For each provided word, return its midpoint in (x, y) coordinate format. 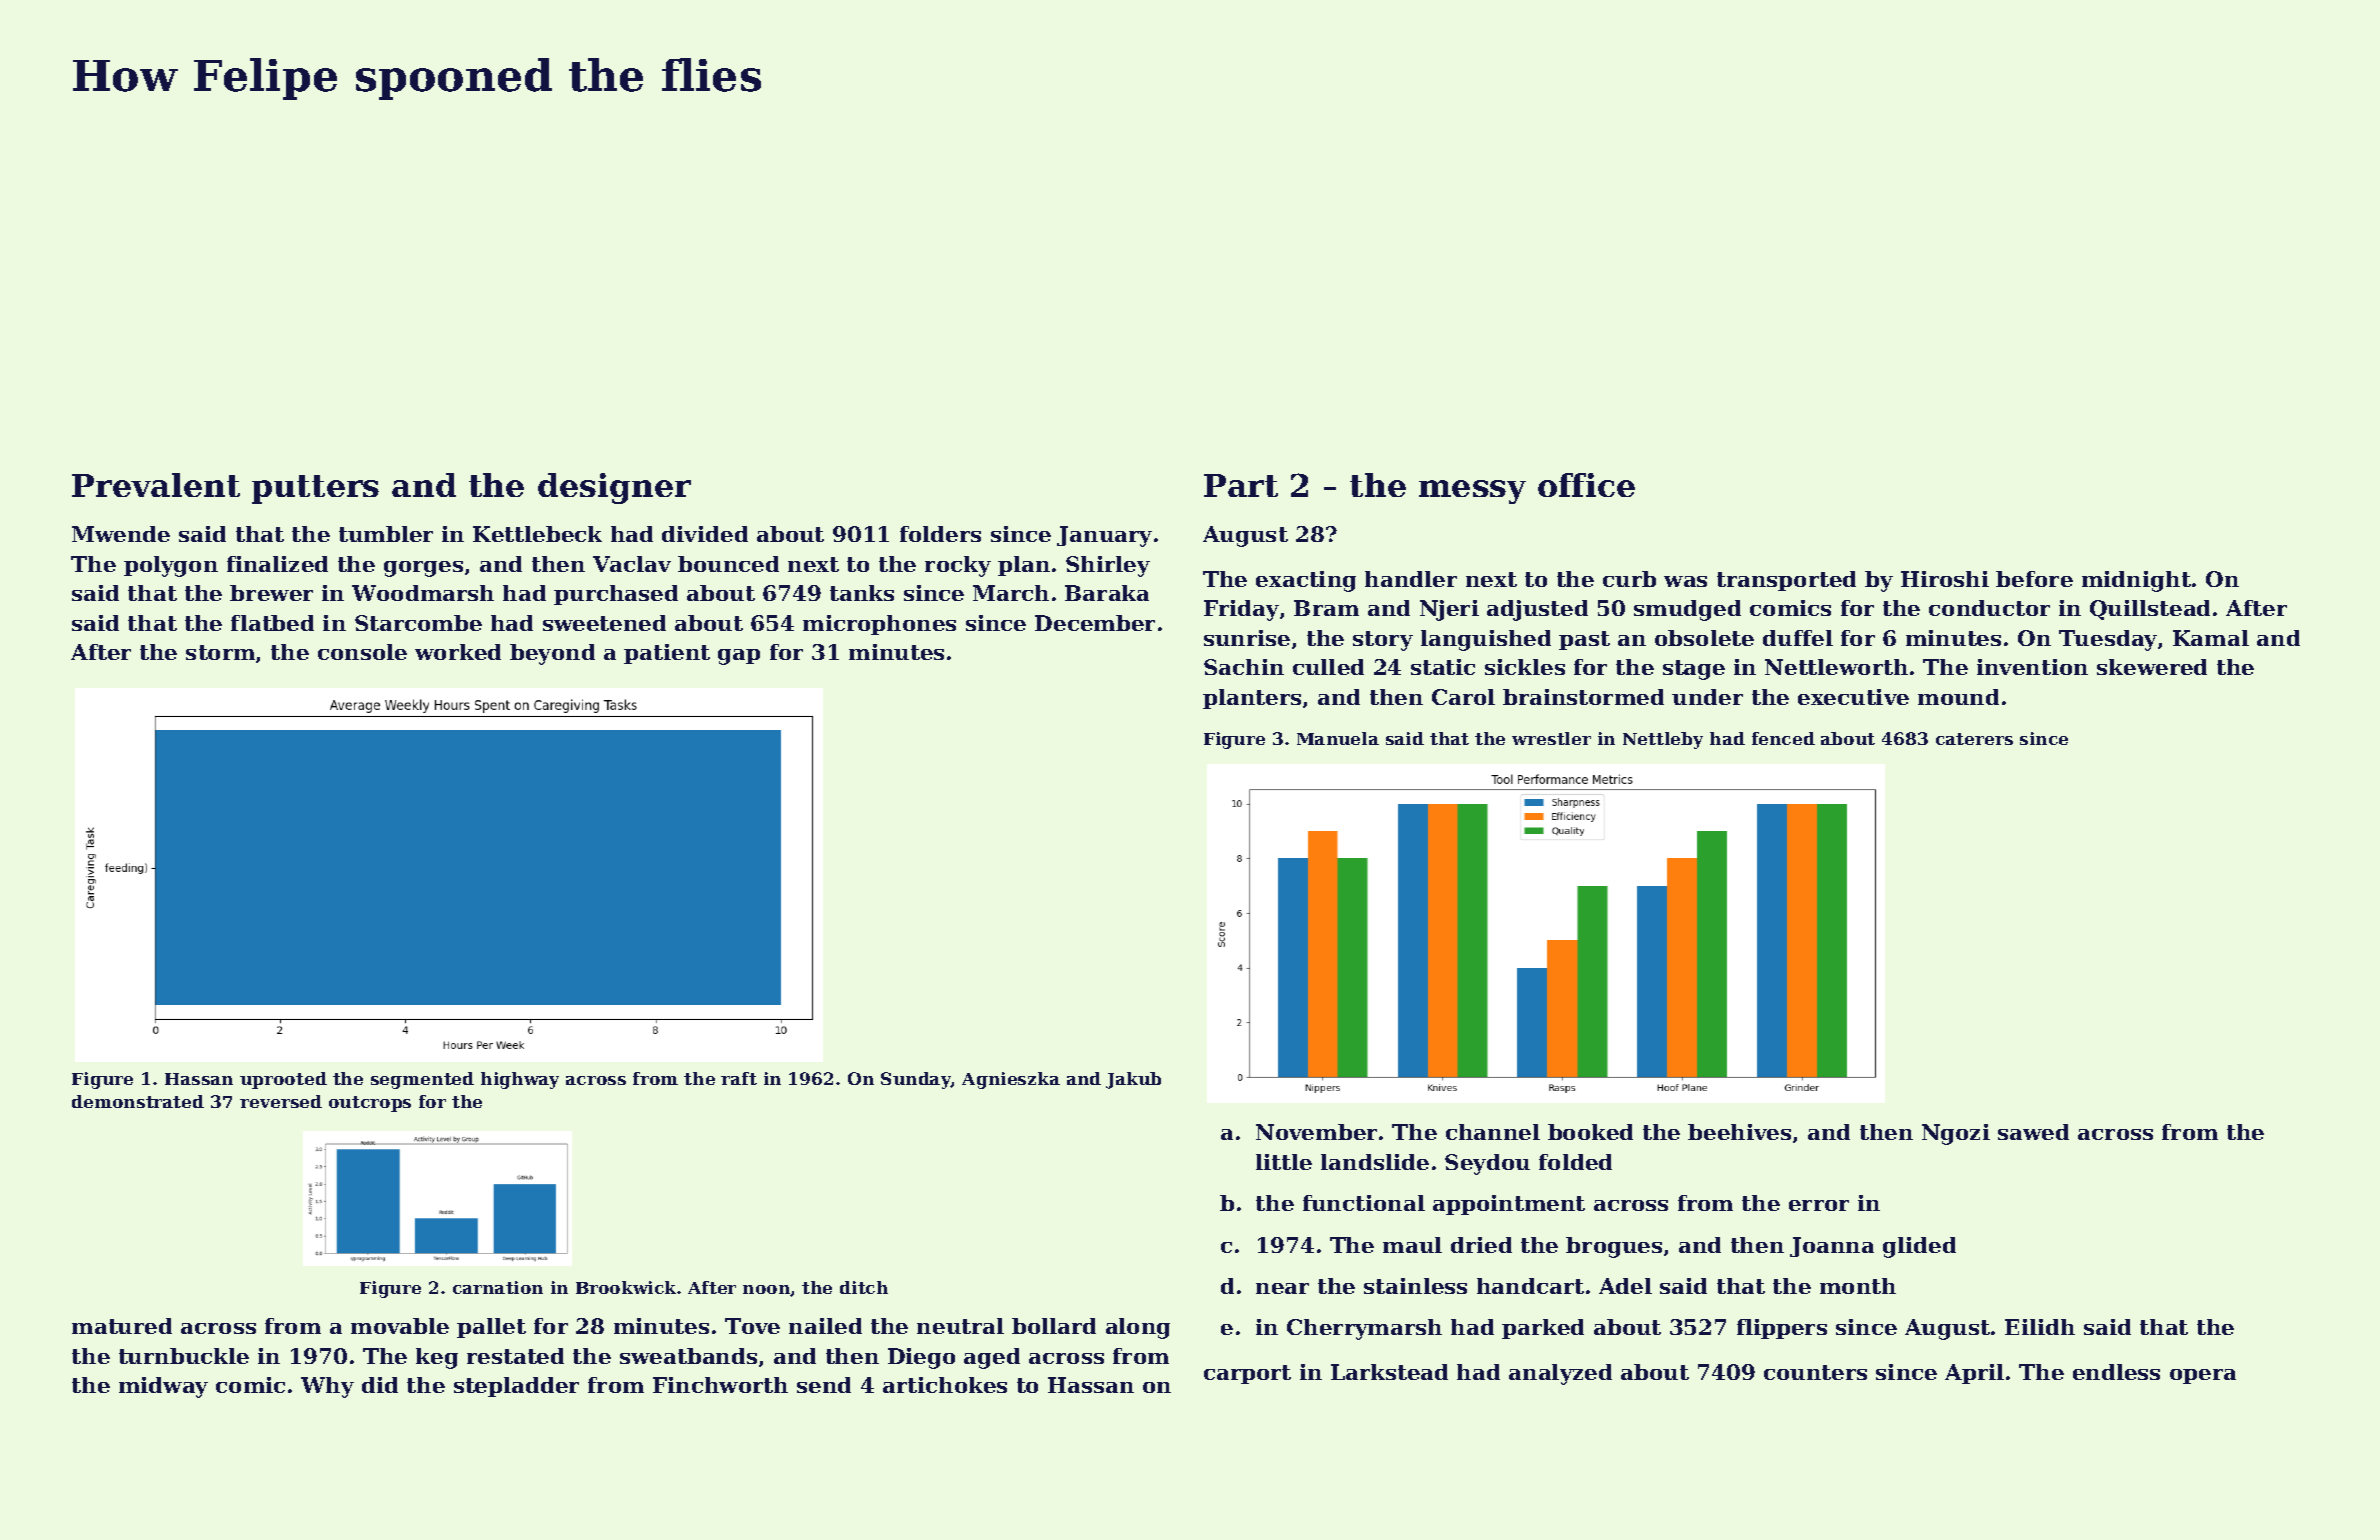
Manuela (1338, 738)
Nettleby (1663, 740)
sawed (2033, 1132)
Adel (1625, 1286)
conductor (1989, 608)
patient (667, 654)
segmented (422, 1080)
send (824, 1385)
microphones (879, 625)
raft (739, 1078)
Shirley (1108, 566)
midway (163, 1387)
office (1586, 485)
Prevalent (156, 485)
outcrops (370, 1104)
